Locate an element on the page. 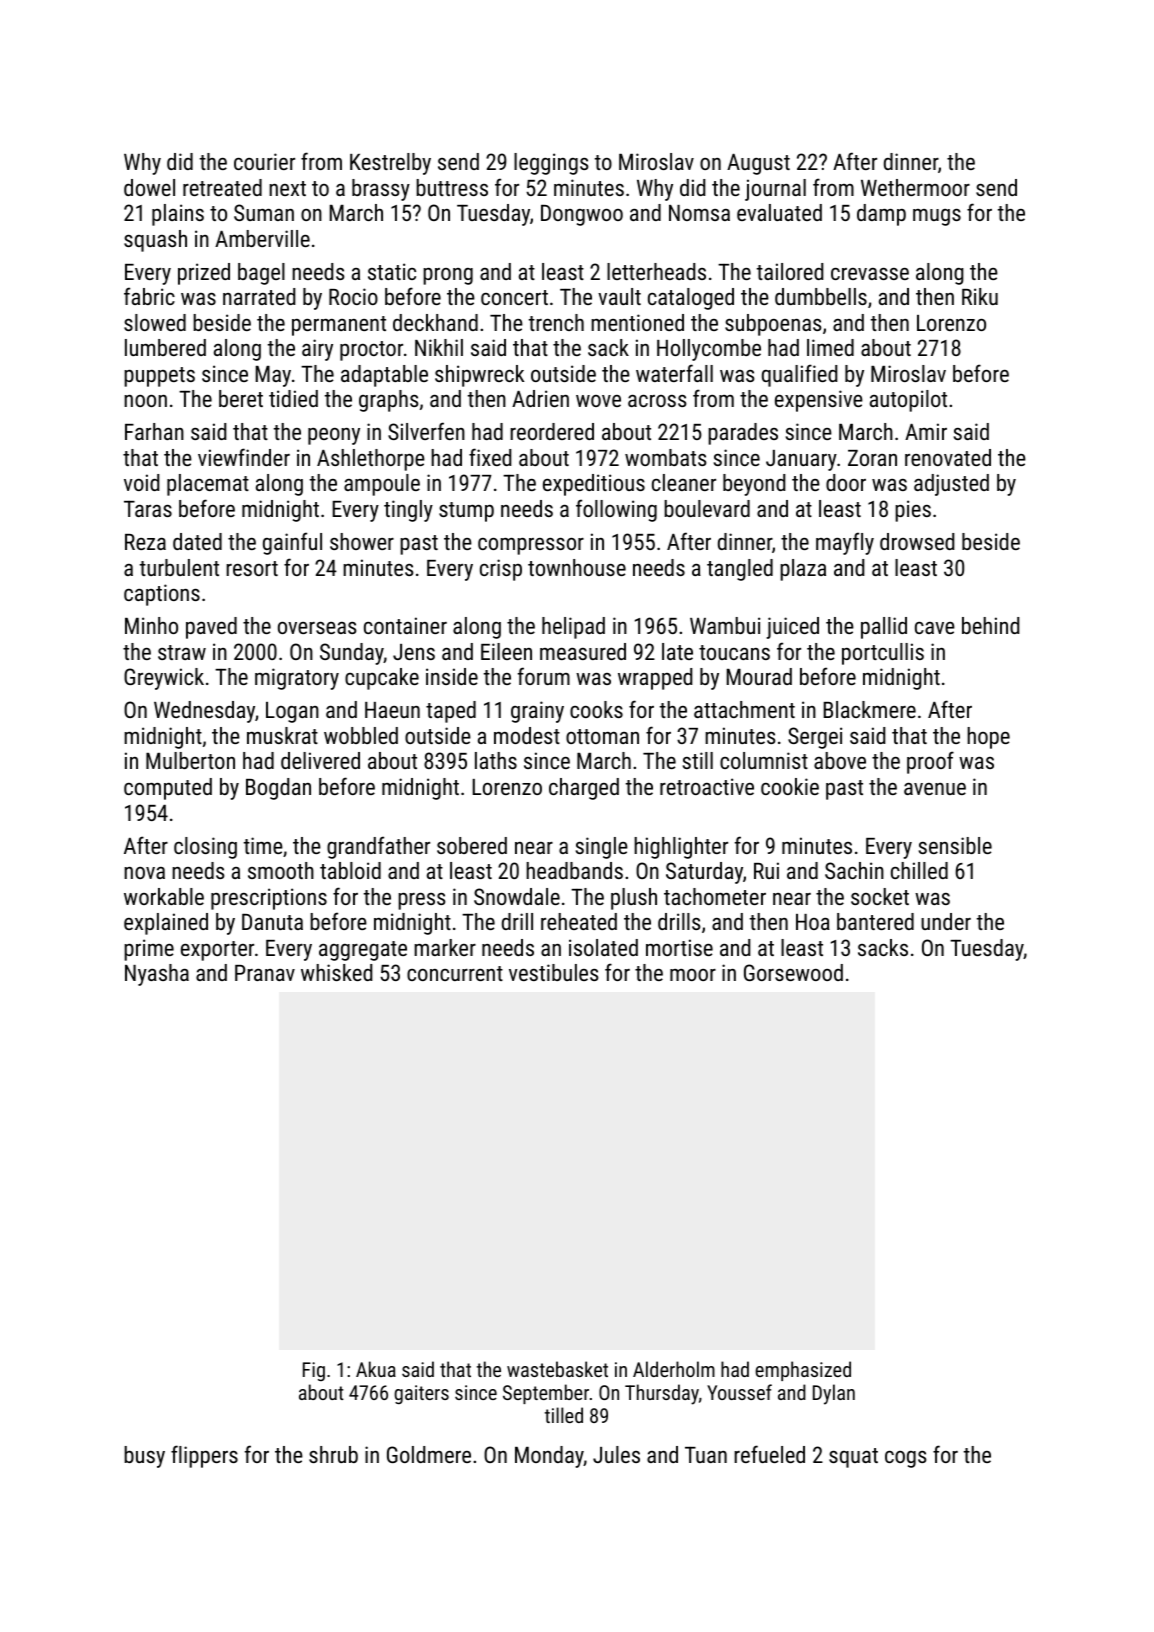  September is located at coordinates (546, 1394).
